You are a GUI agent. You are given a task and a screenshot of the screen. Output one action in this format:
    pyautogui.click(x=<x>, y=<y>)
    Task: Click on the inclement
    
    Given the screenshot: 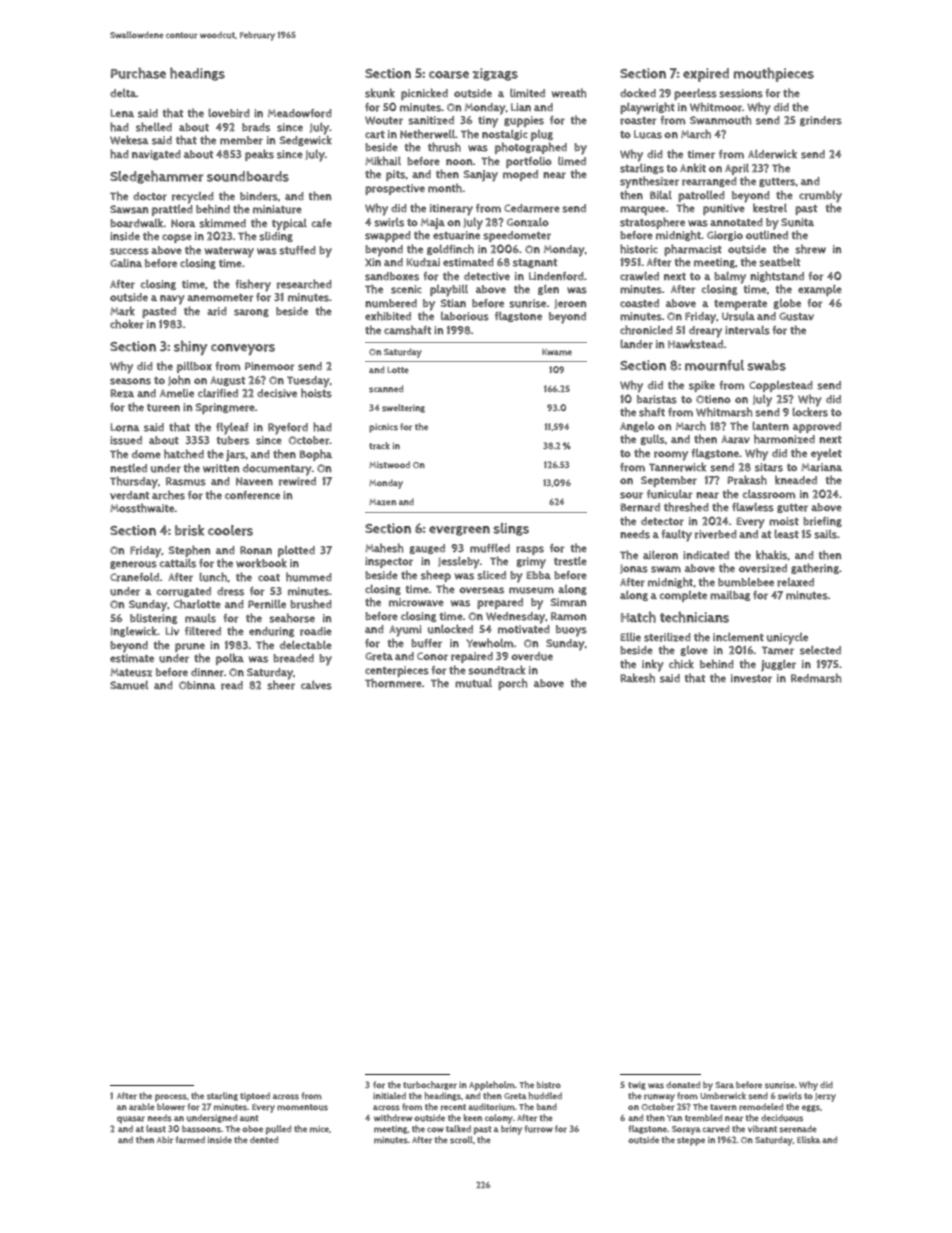 What is the action you would take?
    pyautogui.click(x=738, y=637)
